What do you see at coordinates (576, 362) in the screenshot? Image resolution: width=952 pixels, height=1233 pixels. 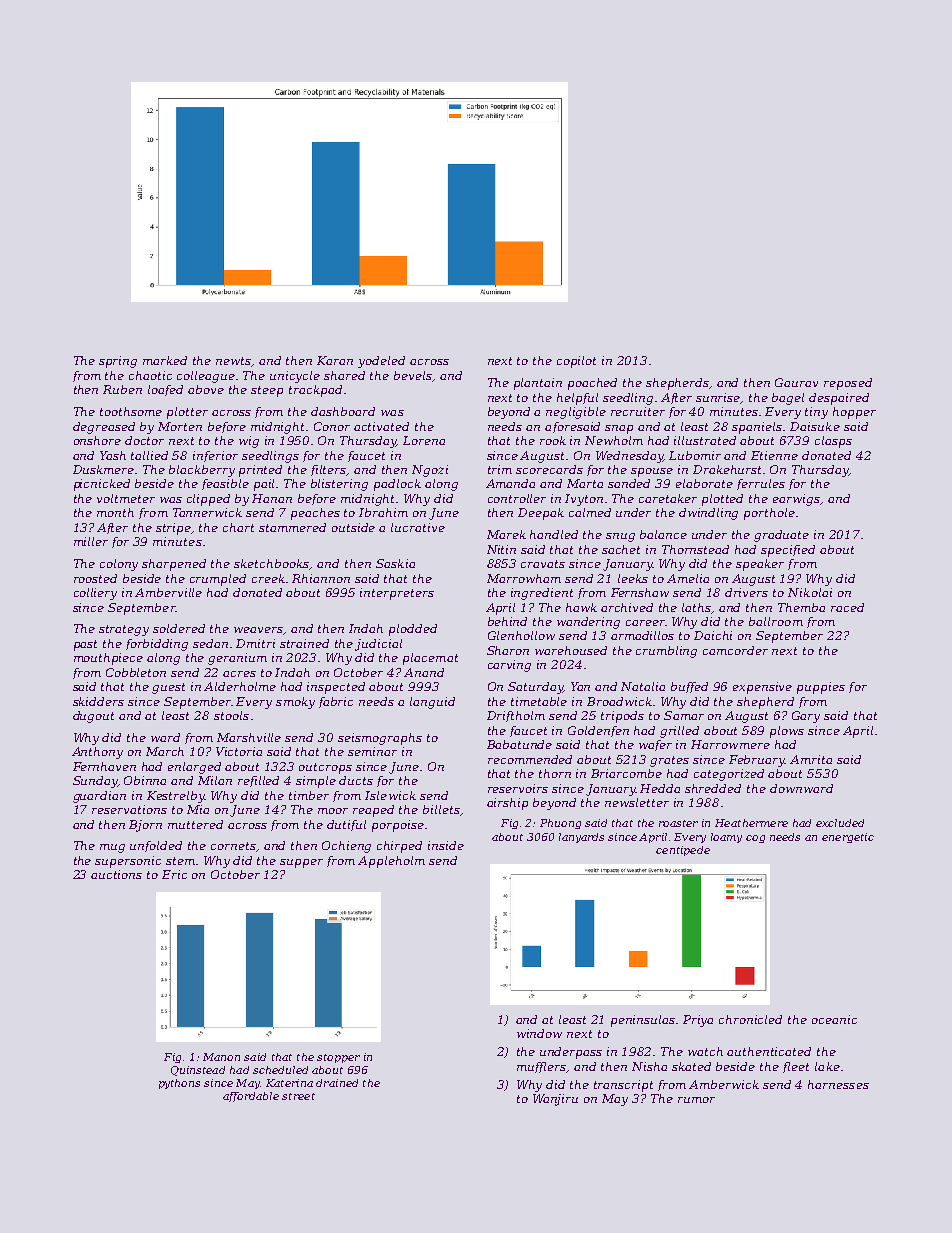 I see `copilot` at bounding box center [576, 362].
